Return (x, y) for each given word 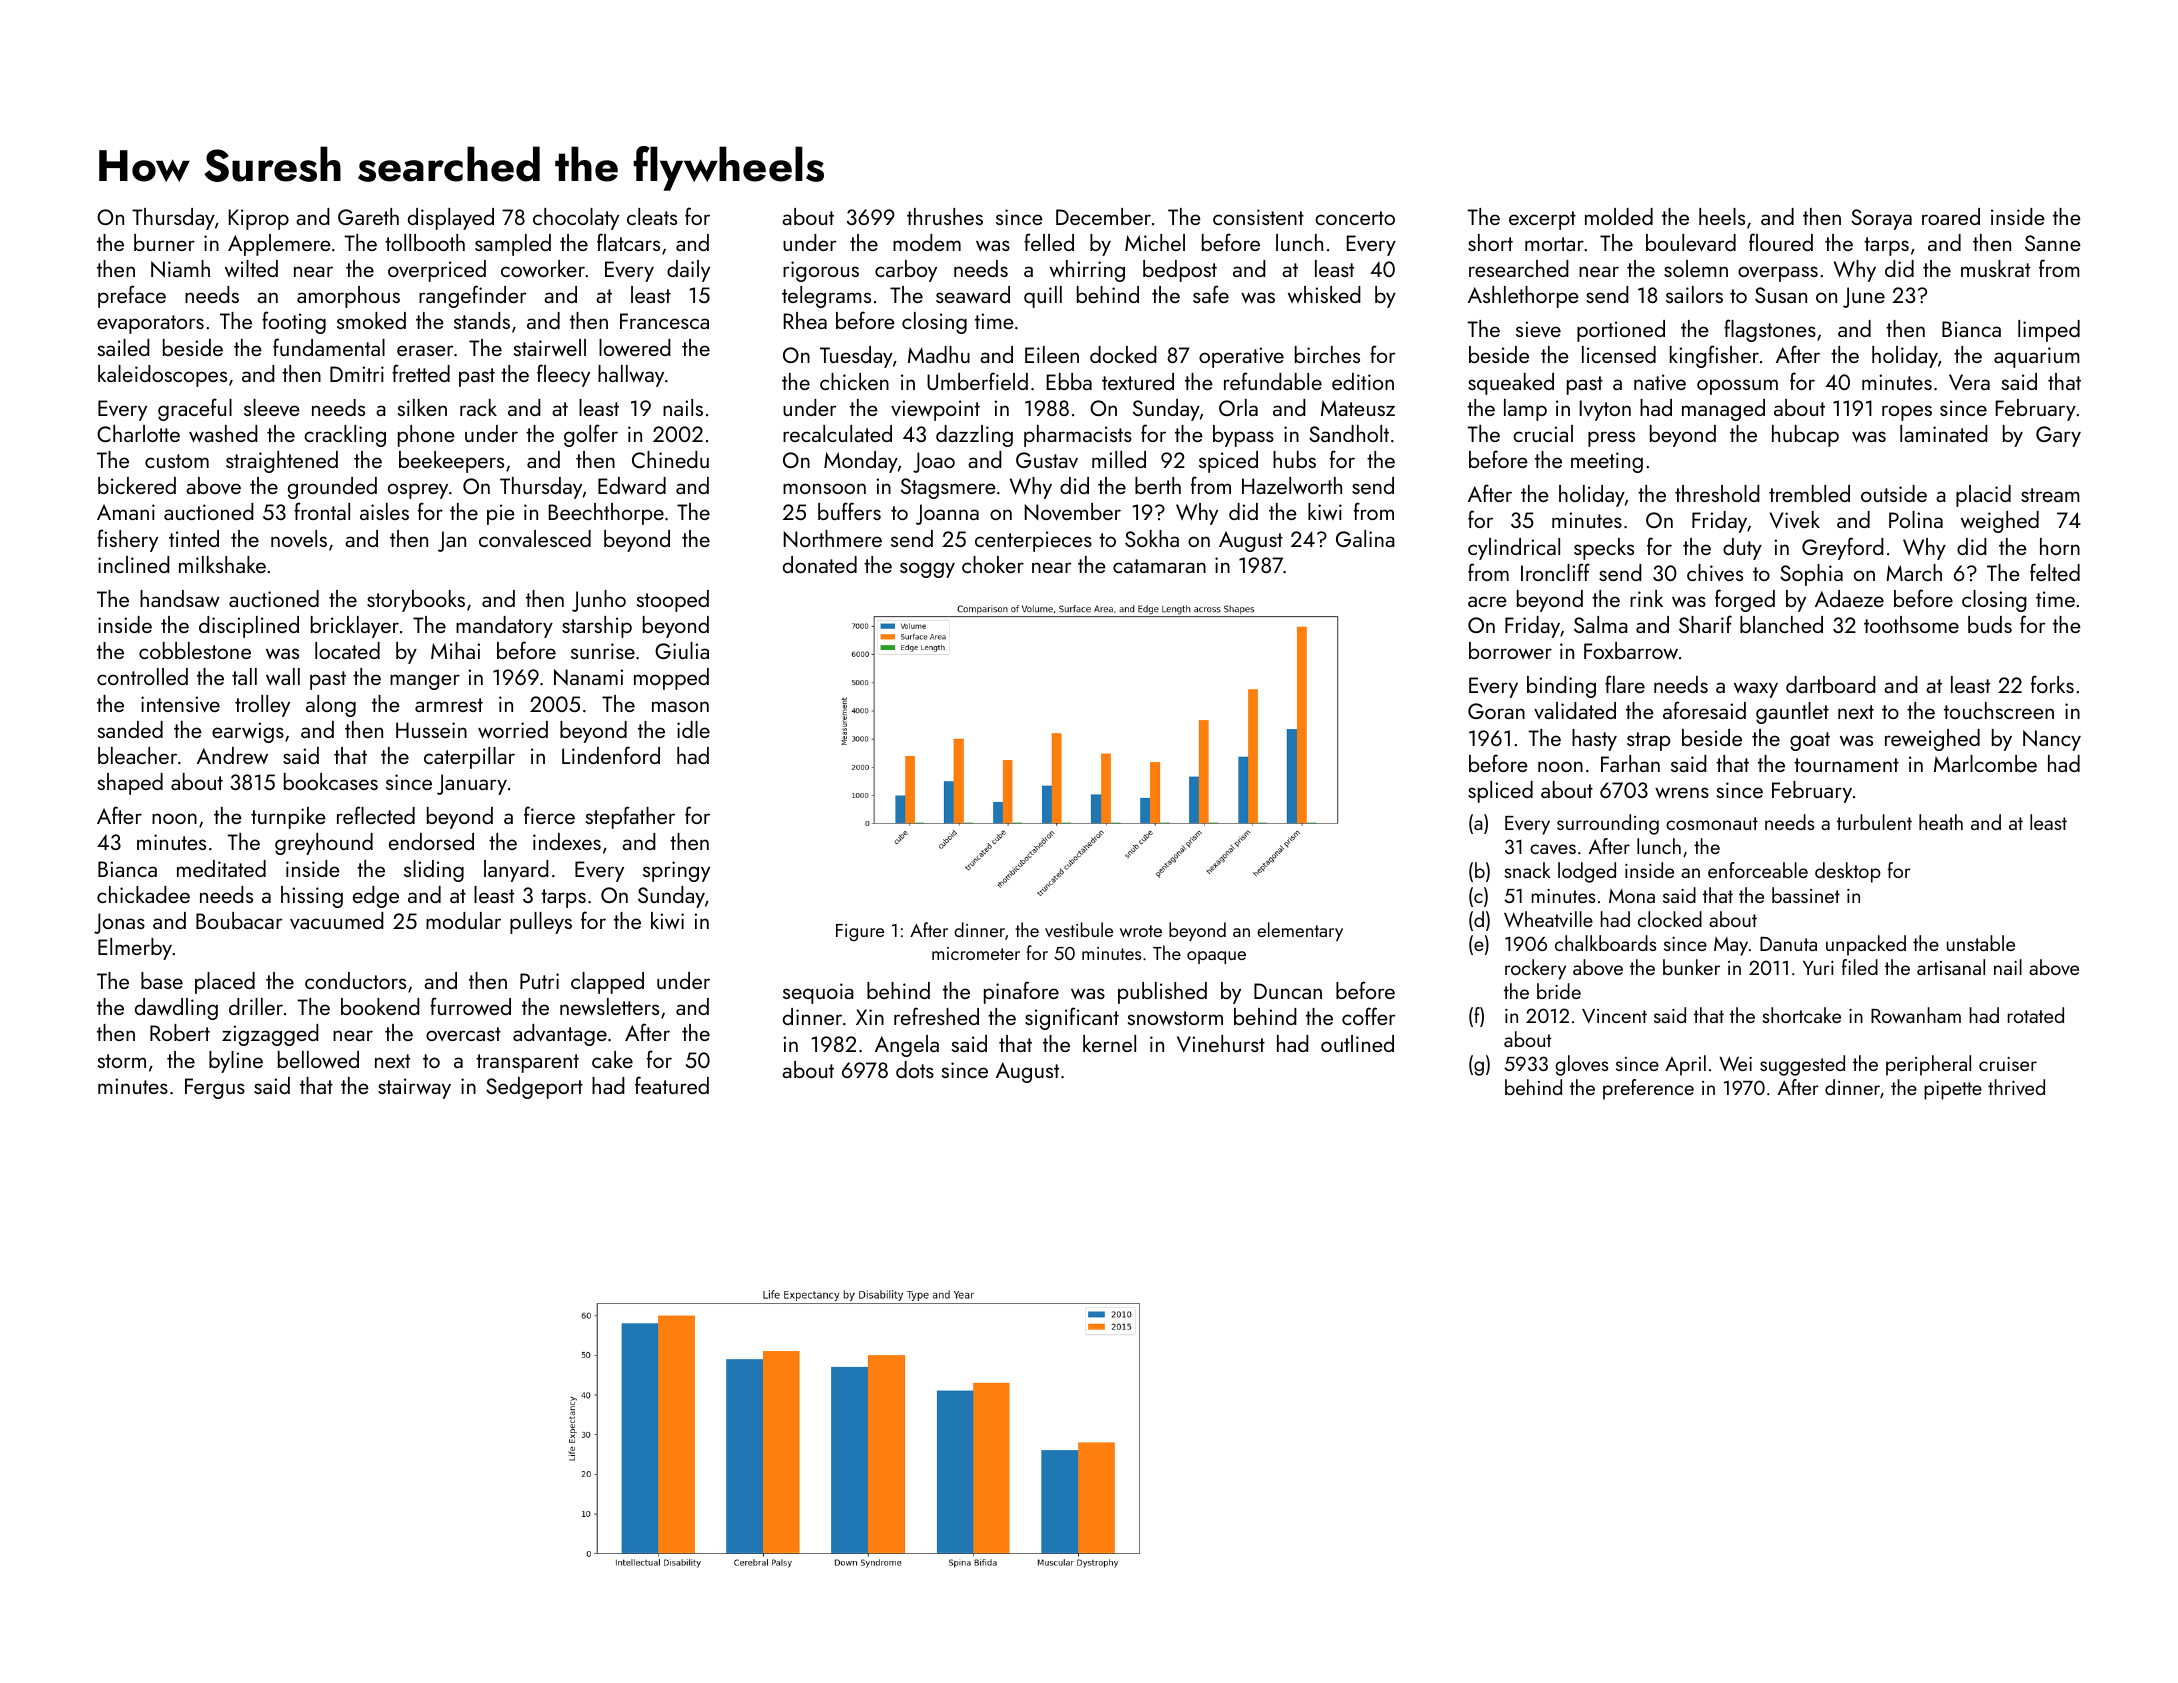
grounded (332, 488)
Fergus (215, 1088)
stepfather (630, 817)
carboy (906, 271)
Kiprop (259, 219)
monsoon (824, 488)
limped (2049, 331)
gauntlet (1792, 713)
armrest (449, 705)
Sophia (1811, 575)
